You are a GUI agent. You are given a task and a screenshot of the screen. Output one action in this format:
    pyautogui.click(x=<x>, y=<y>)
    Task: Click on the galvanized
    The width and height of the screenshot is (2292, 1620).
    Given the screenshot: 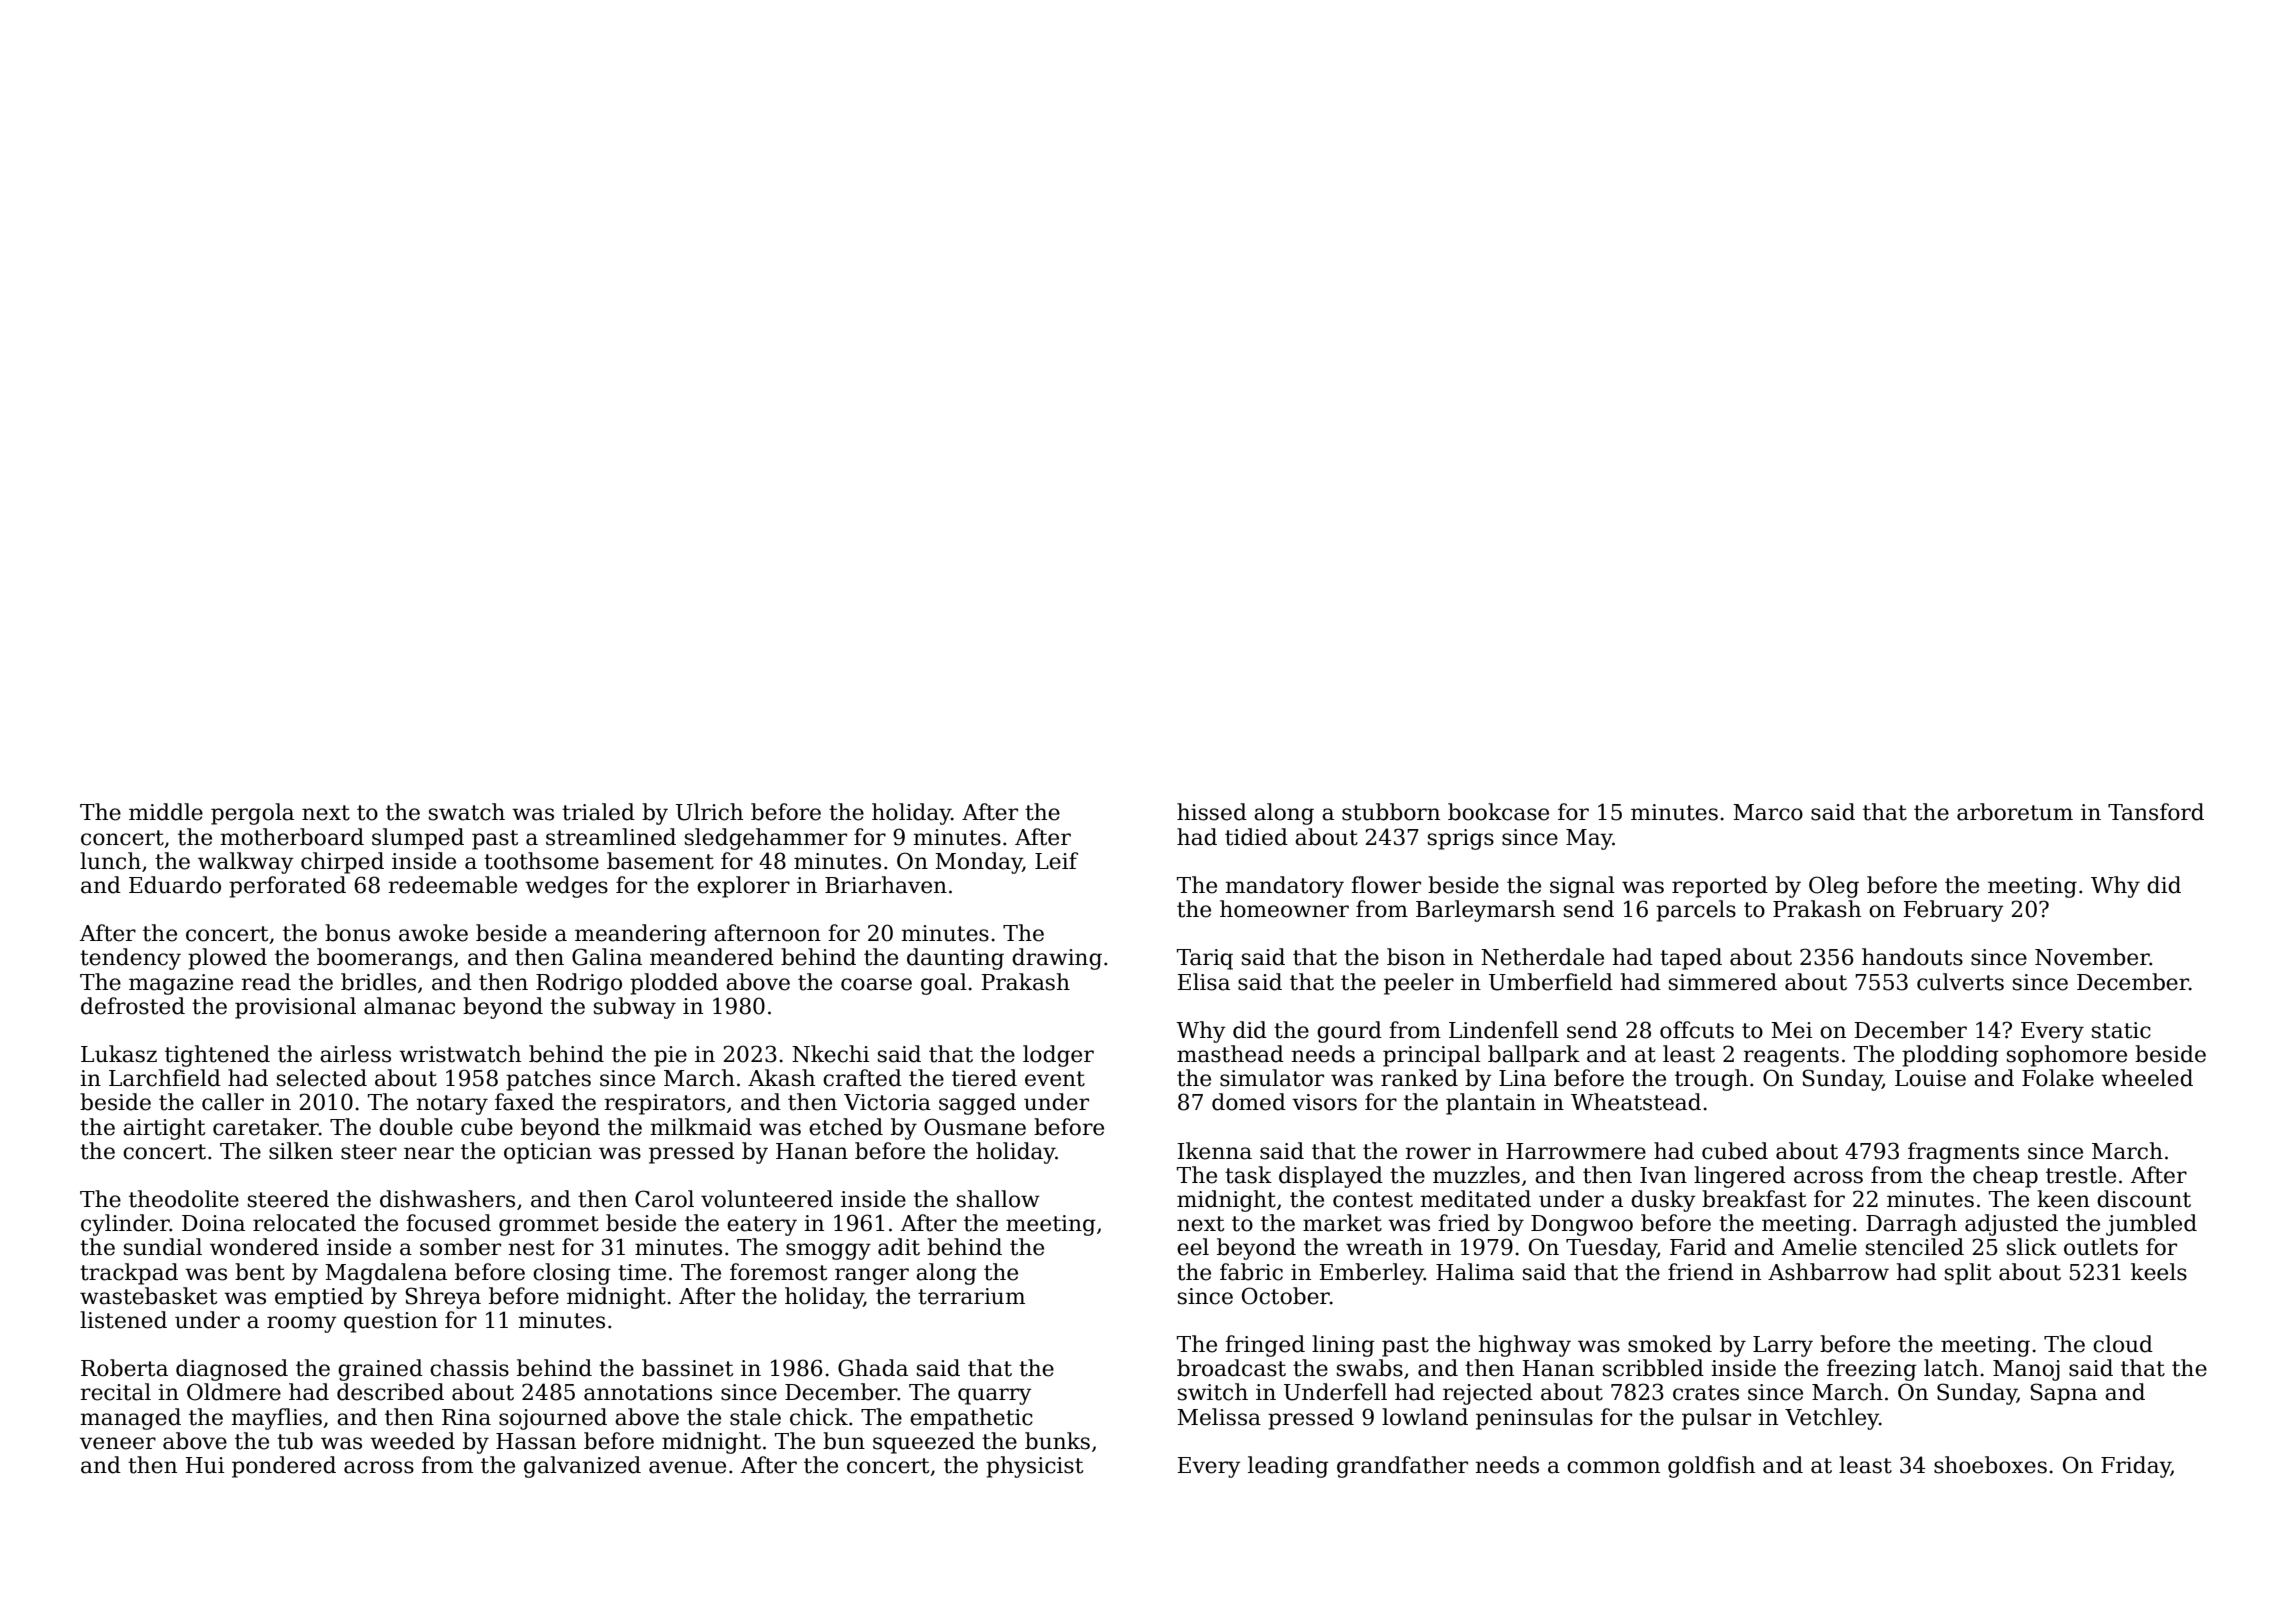 What is the action you would take?
    pyautogui.click(x=582, y=1467)
